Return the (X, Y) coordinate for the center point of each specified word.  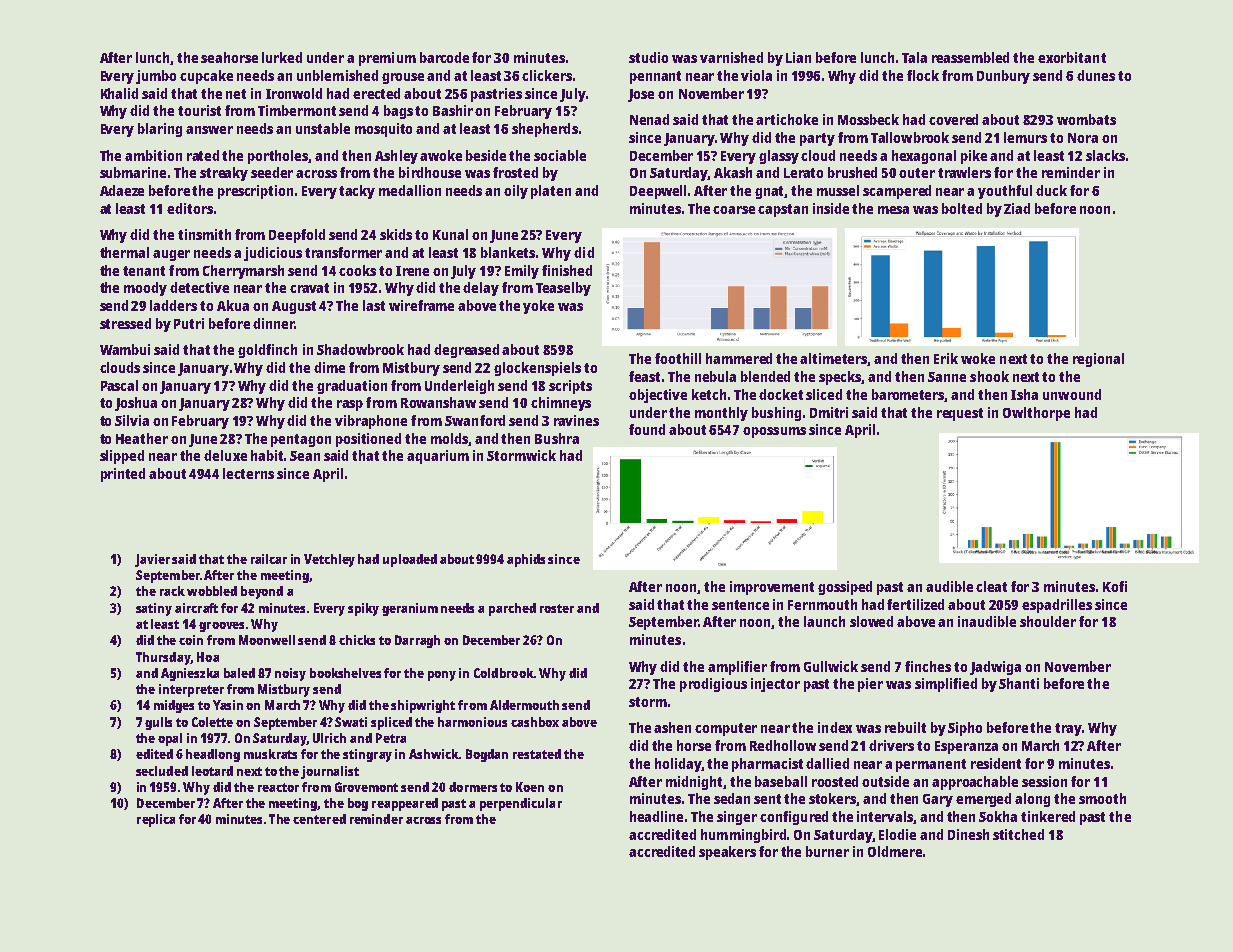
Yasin (228, 705)
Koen (530, 787)
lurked (282, 57)
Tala (914, 57)
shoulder (1048, 621)
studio (648, 57)
